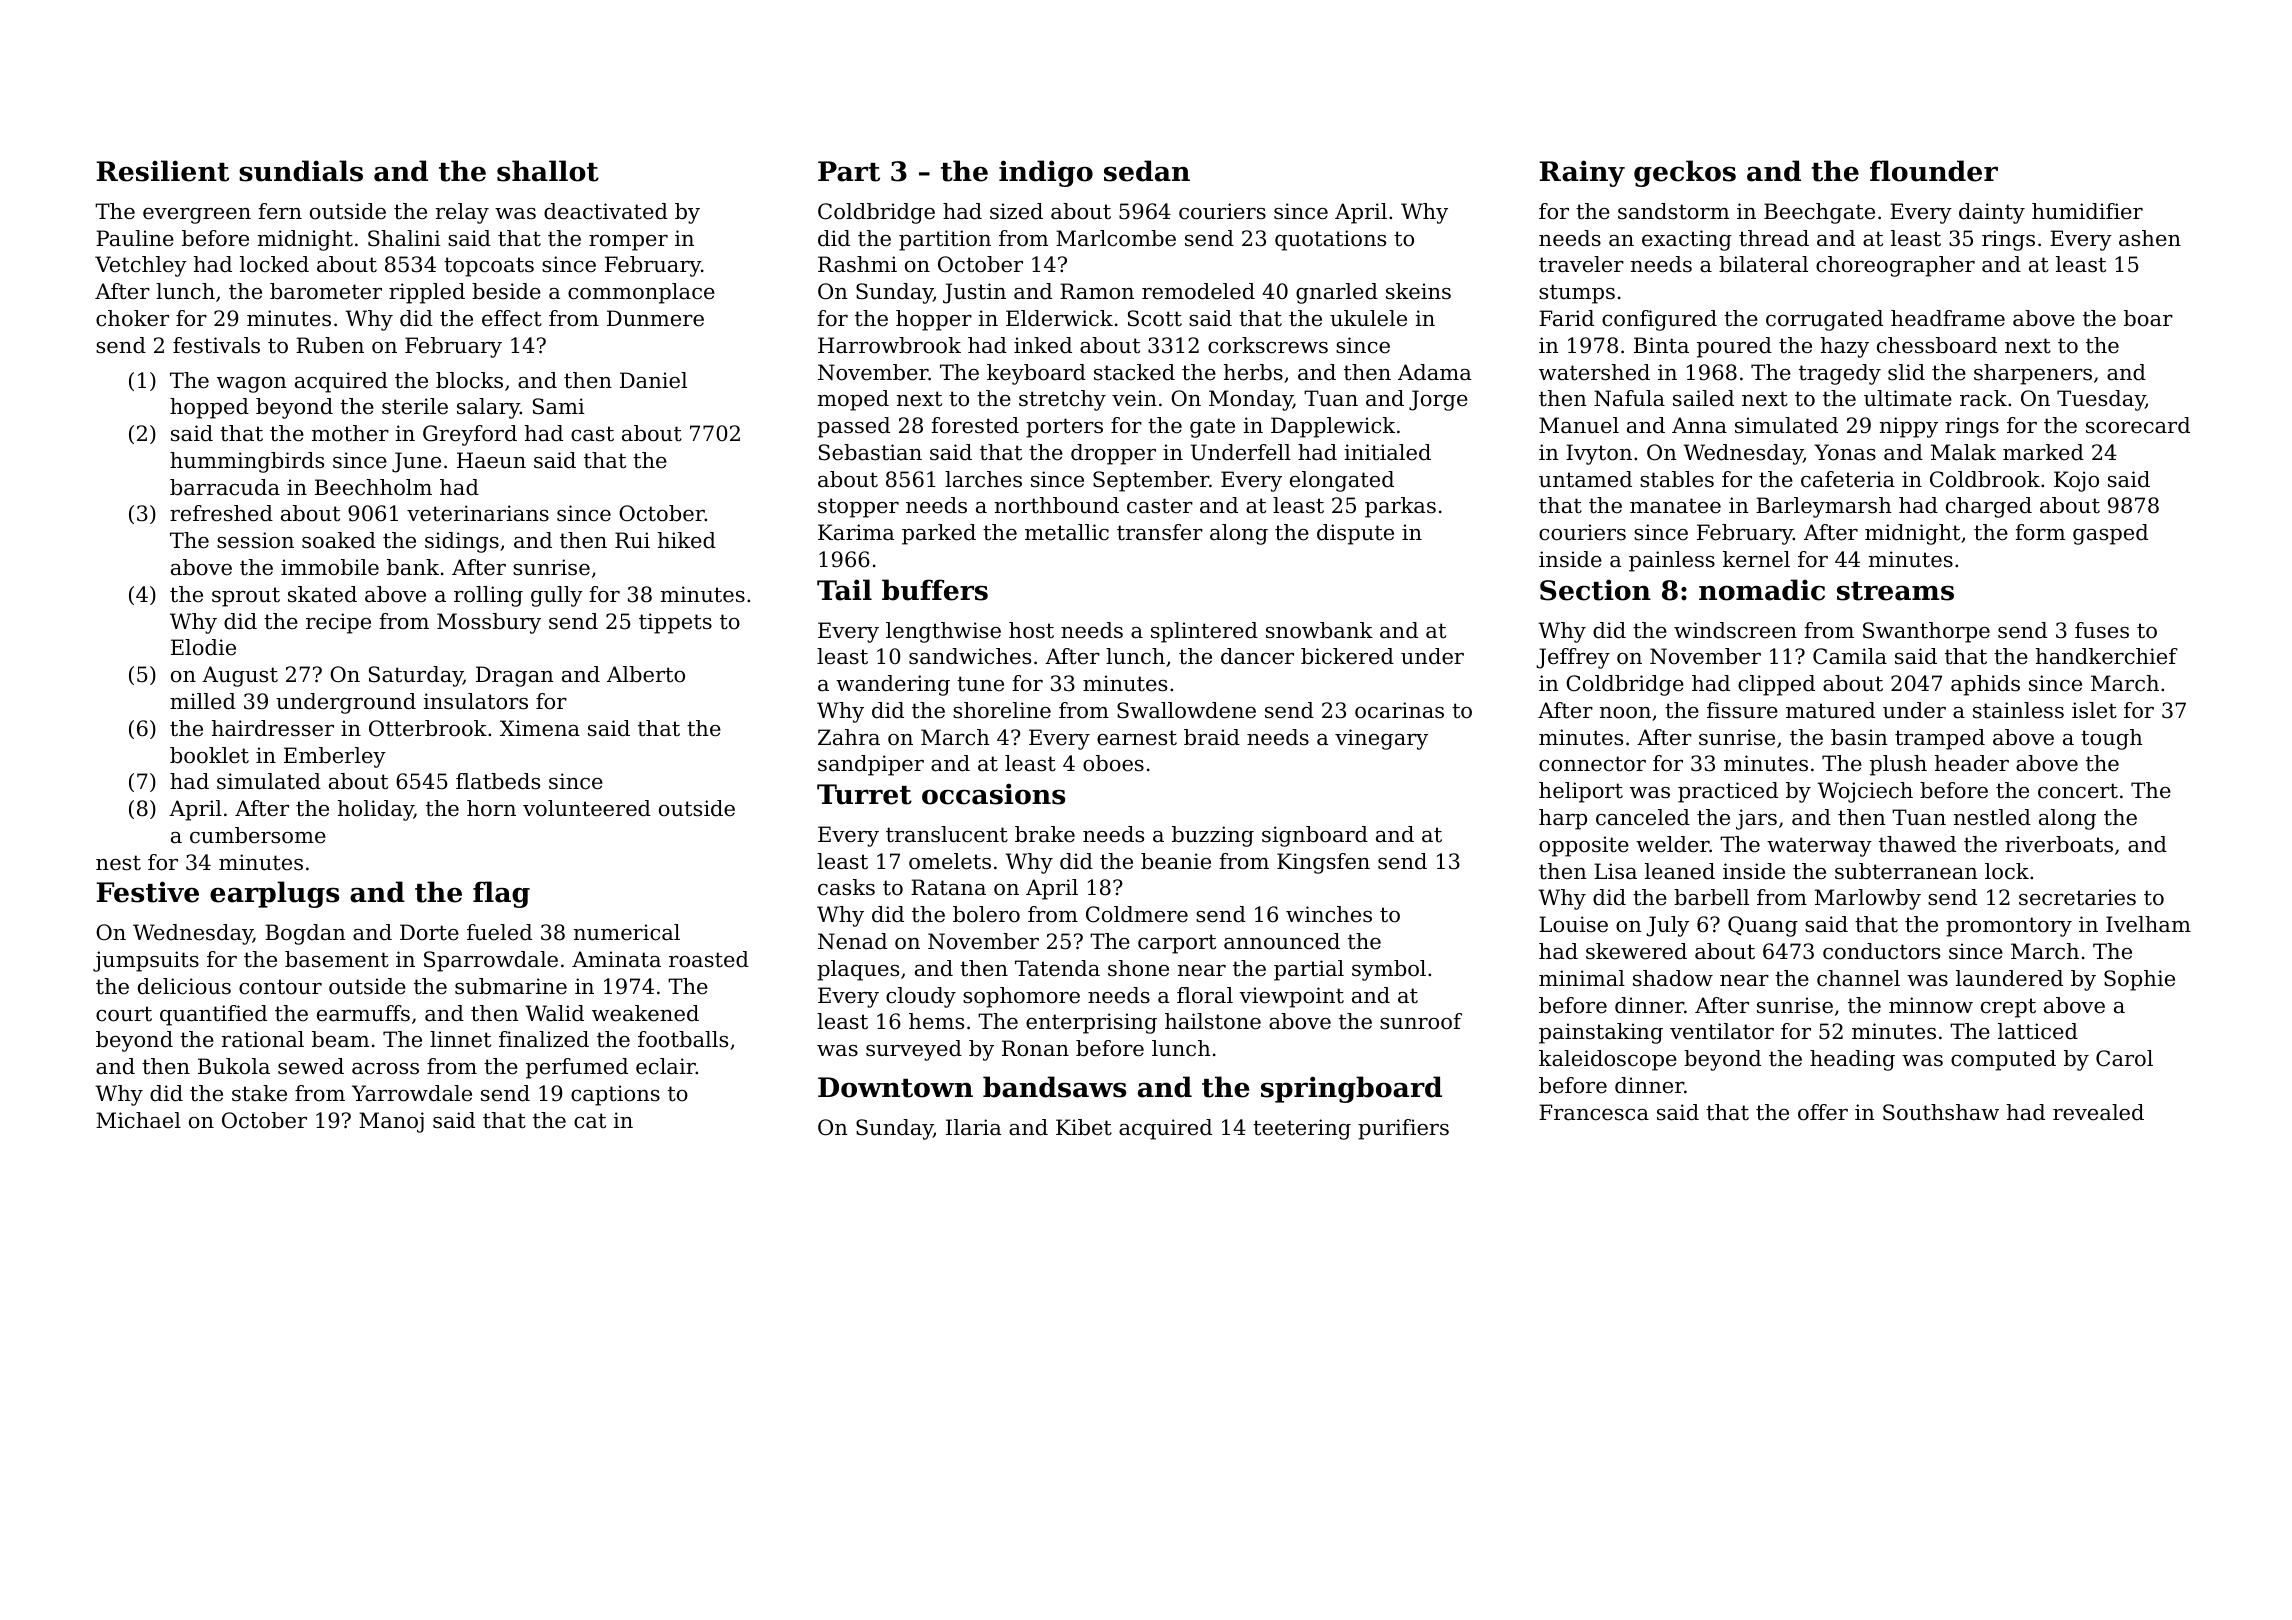  Describe the element at coordinates (391, 1122) in the screenshot. I see `Manoj` at that location.
